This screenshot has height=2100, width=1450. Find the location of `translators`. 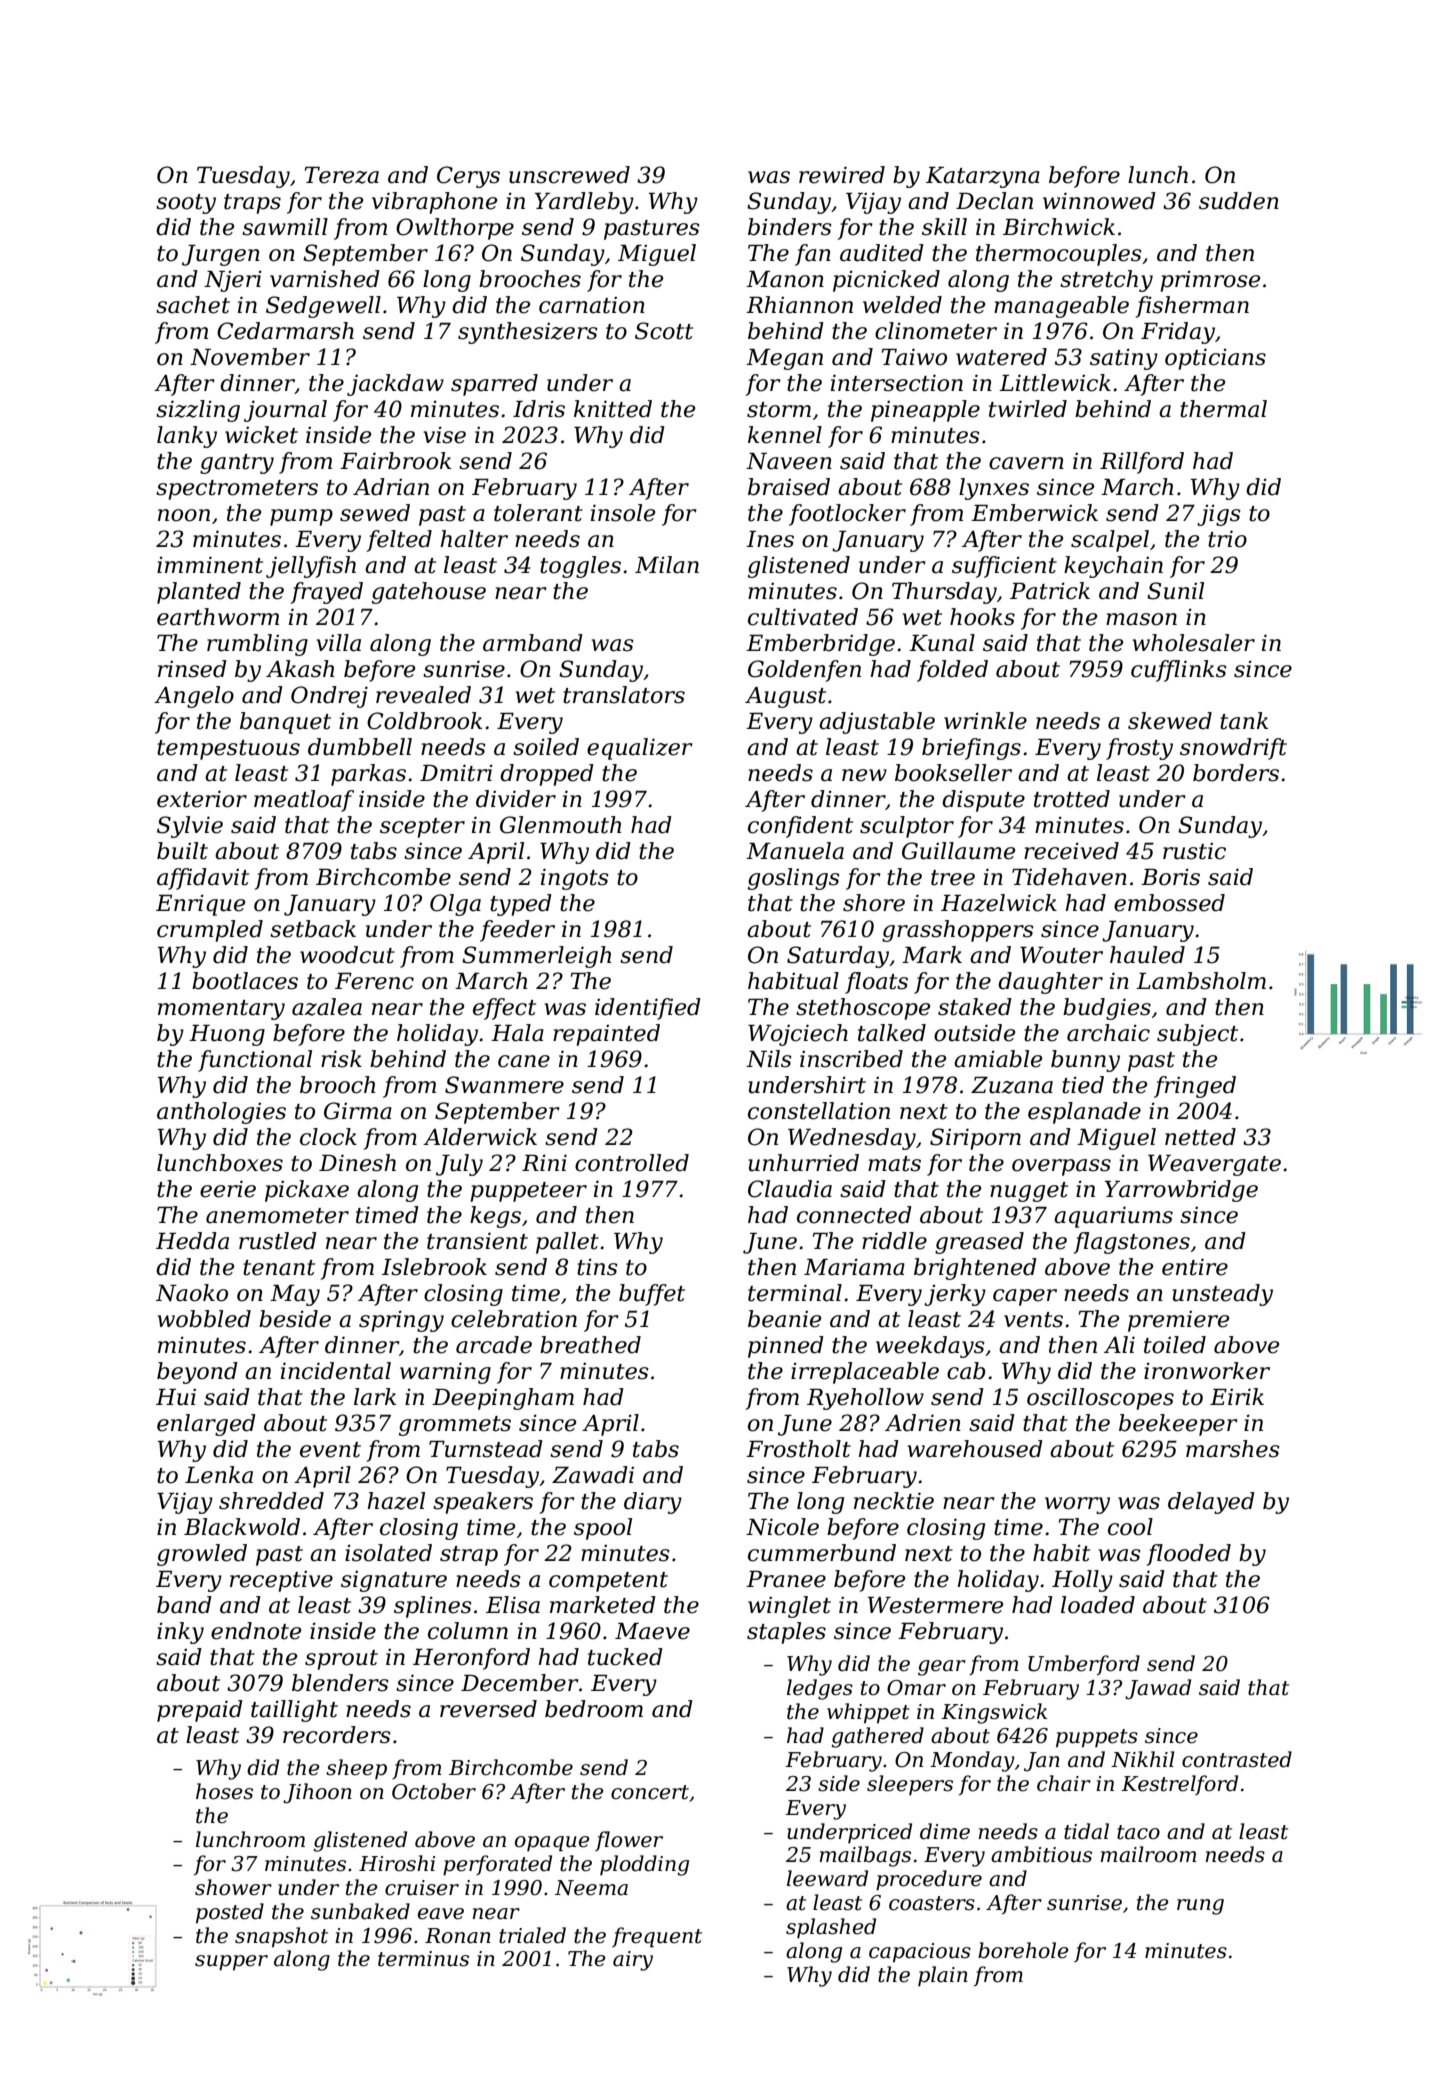

translators is located at coordinates (624, 695).
